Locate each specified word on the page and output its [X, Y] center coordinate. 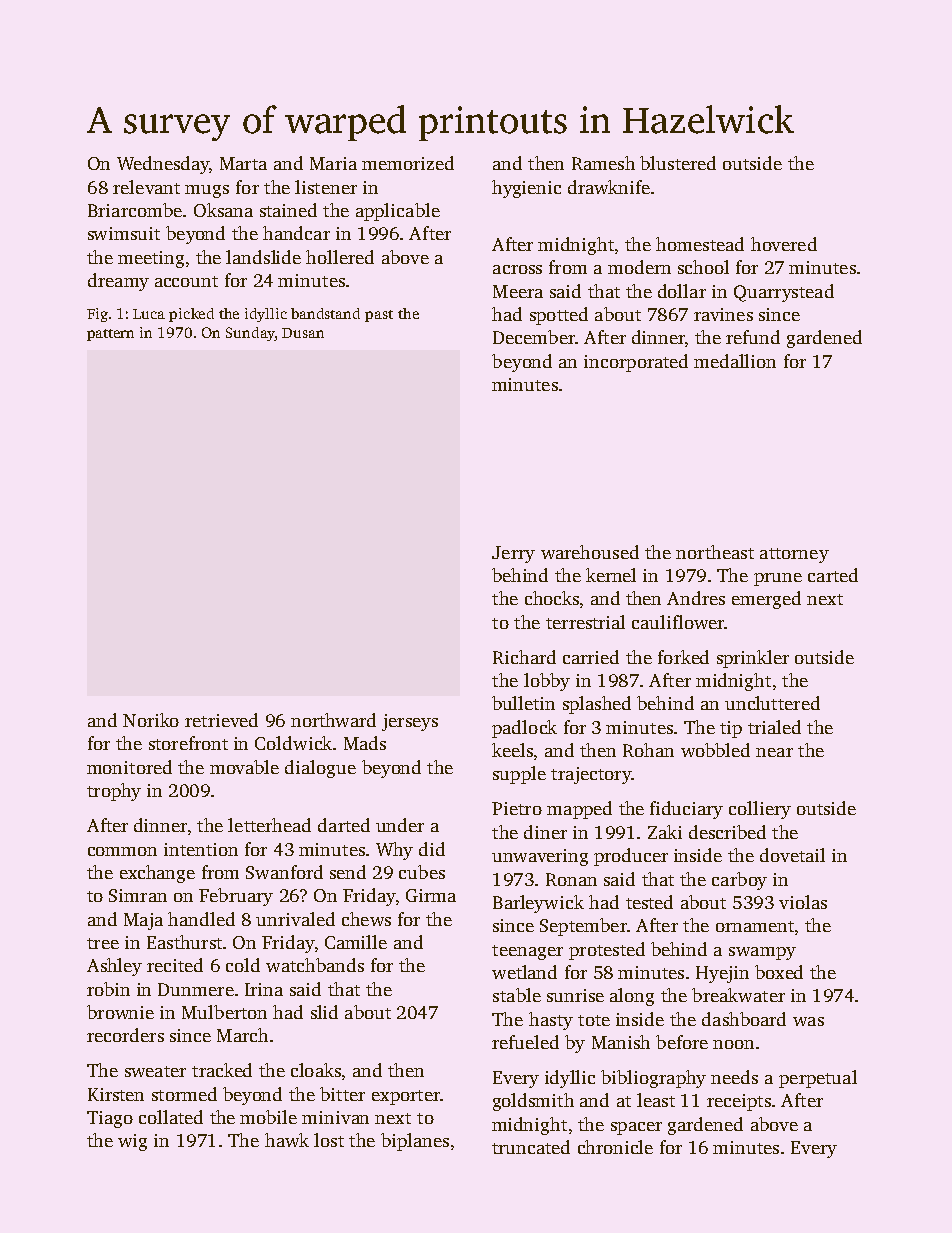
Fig [97, 315]
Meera [518, 291]
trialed [774, 727]
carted [833, 575]
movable [244, 767]
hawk [287, 1140]
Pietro [517, 808]
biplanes [415, 1142]
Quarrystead [784, 293]
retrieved [221, 720]
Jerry [513, 554]
